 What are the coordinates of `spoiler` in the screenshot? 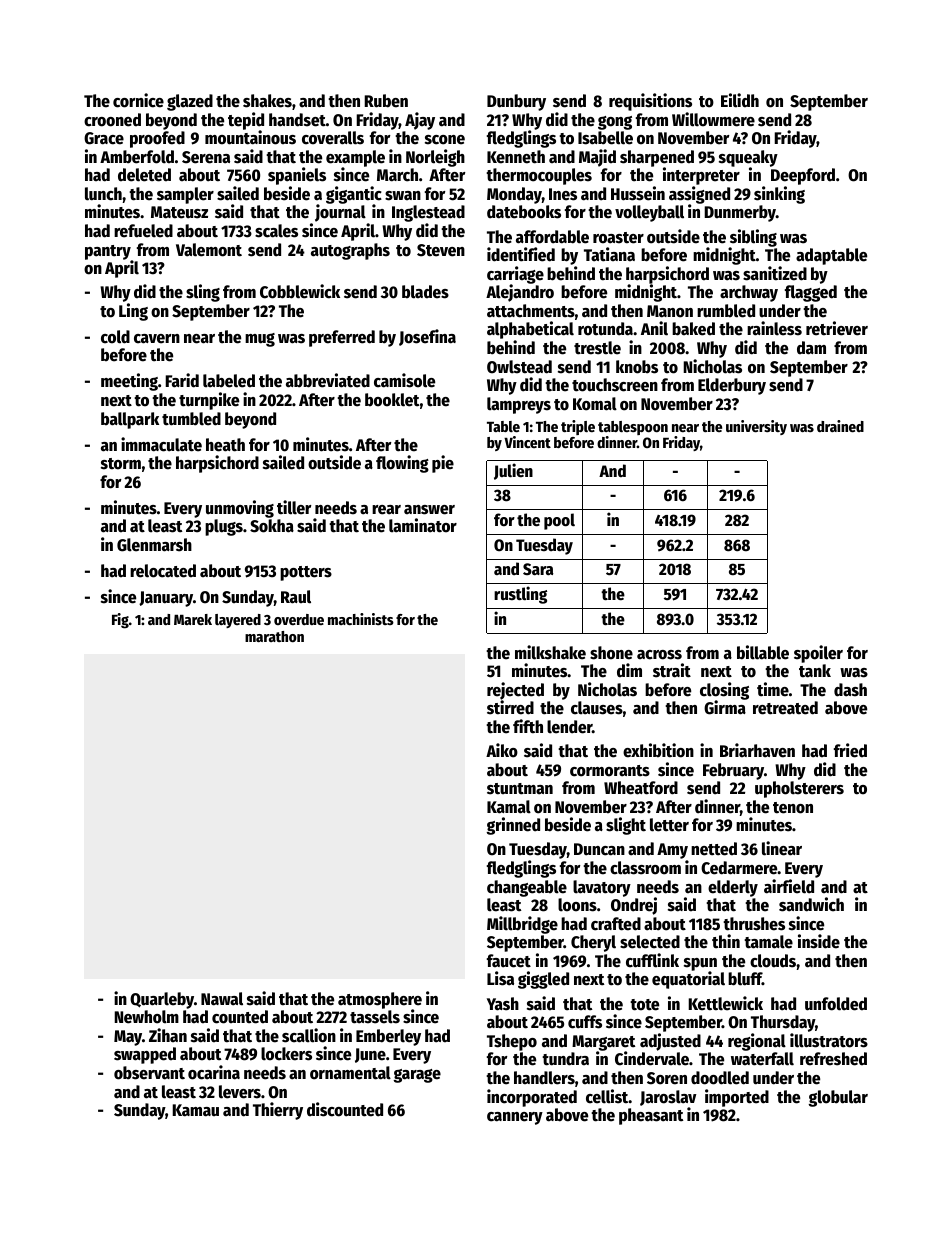 It's located at (818, 654).
